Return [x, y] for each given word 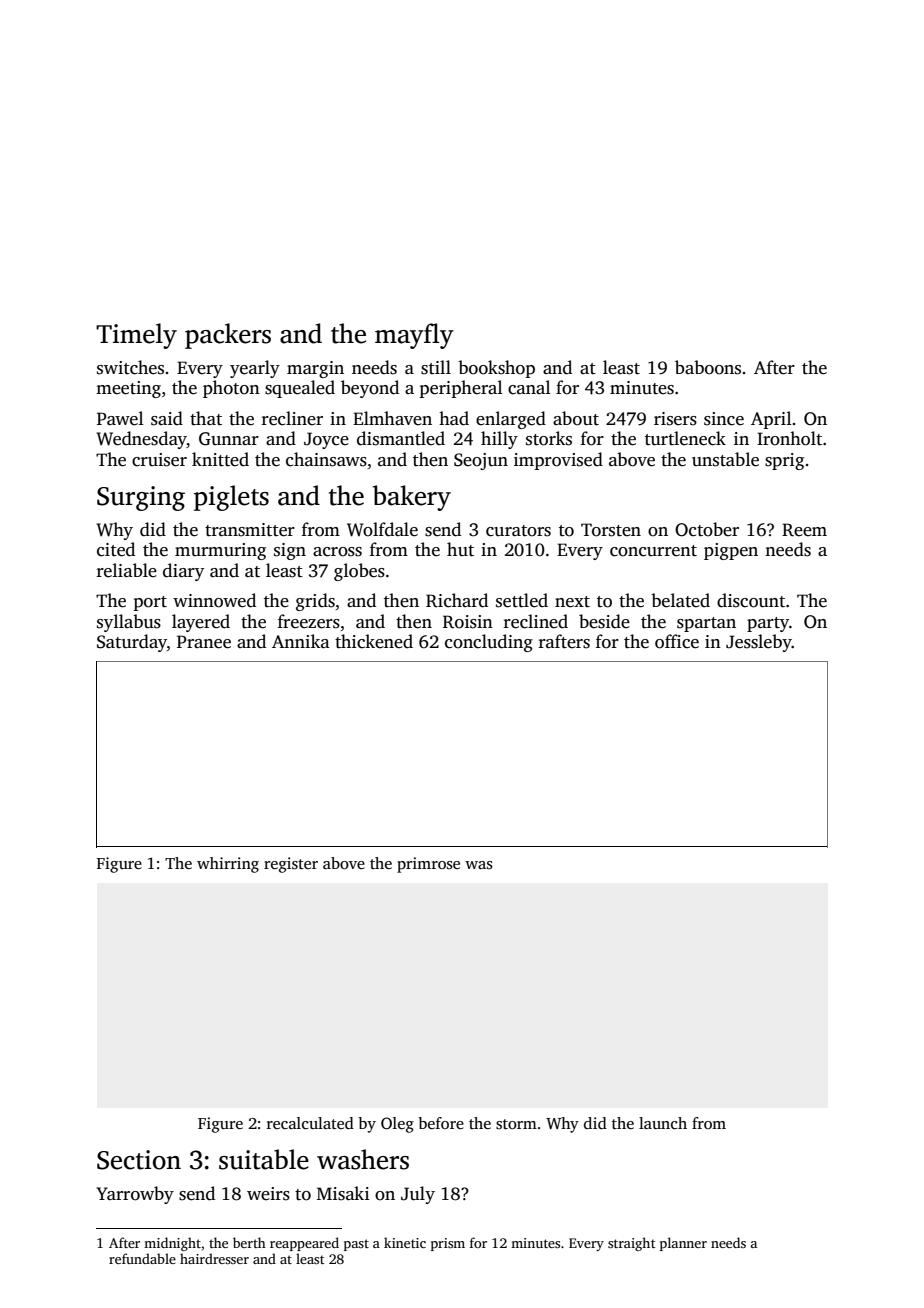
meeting [128, 389]
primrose [428, 865]
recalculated [310, 1123]
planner [683, 1244]
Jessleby [759, 643]
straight [631, 1244]
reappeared [304, 1244]
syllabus [129, 623]
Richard [457, 600]
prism [448, 1244]
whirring [228, 865]
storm [516, 1124]
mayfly [414, 336]
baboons [708, 367]
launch [663, 1123]
